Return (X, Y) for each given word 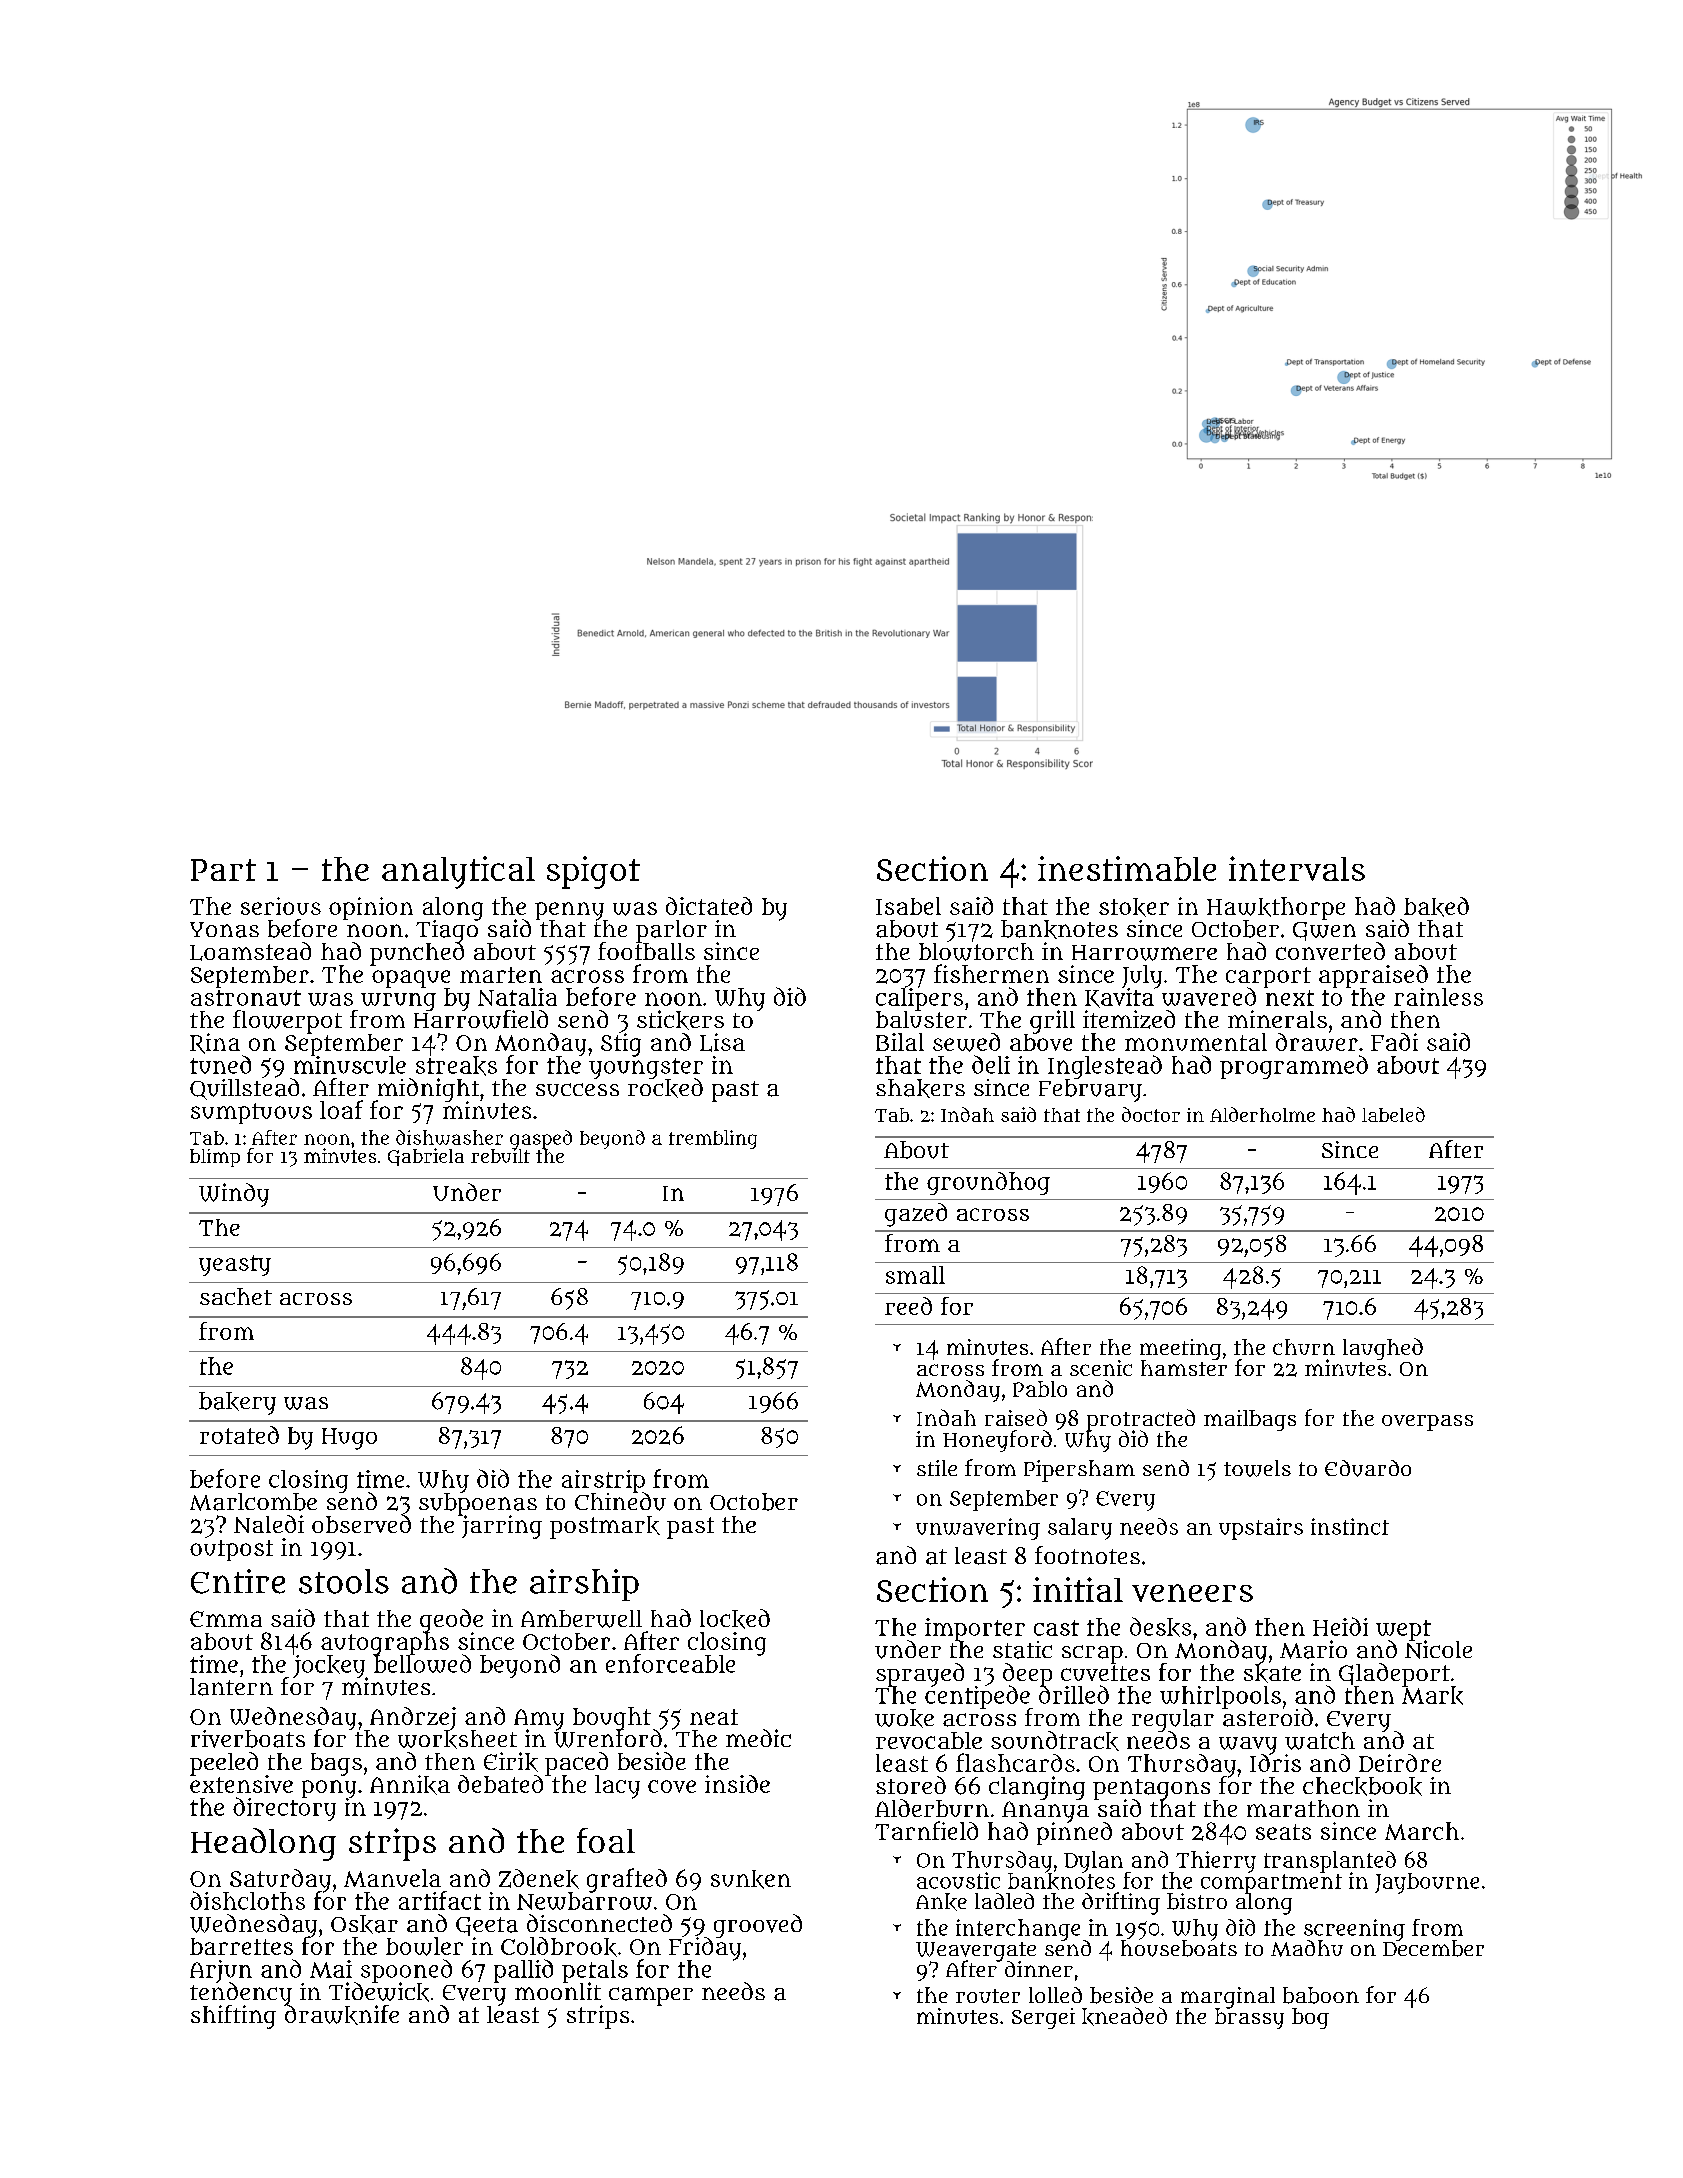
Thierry (1216, 1862)
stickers (680, 1020)
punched (417, 954)
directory (284, 1809)
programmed (1294, 1067)
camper (651, 1996)
